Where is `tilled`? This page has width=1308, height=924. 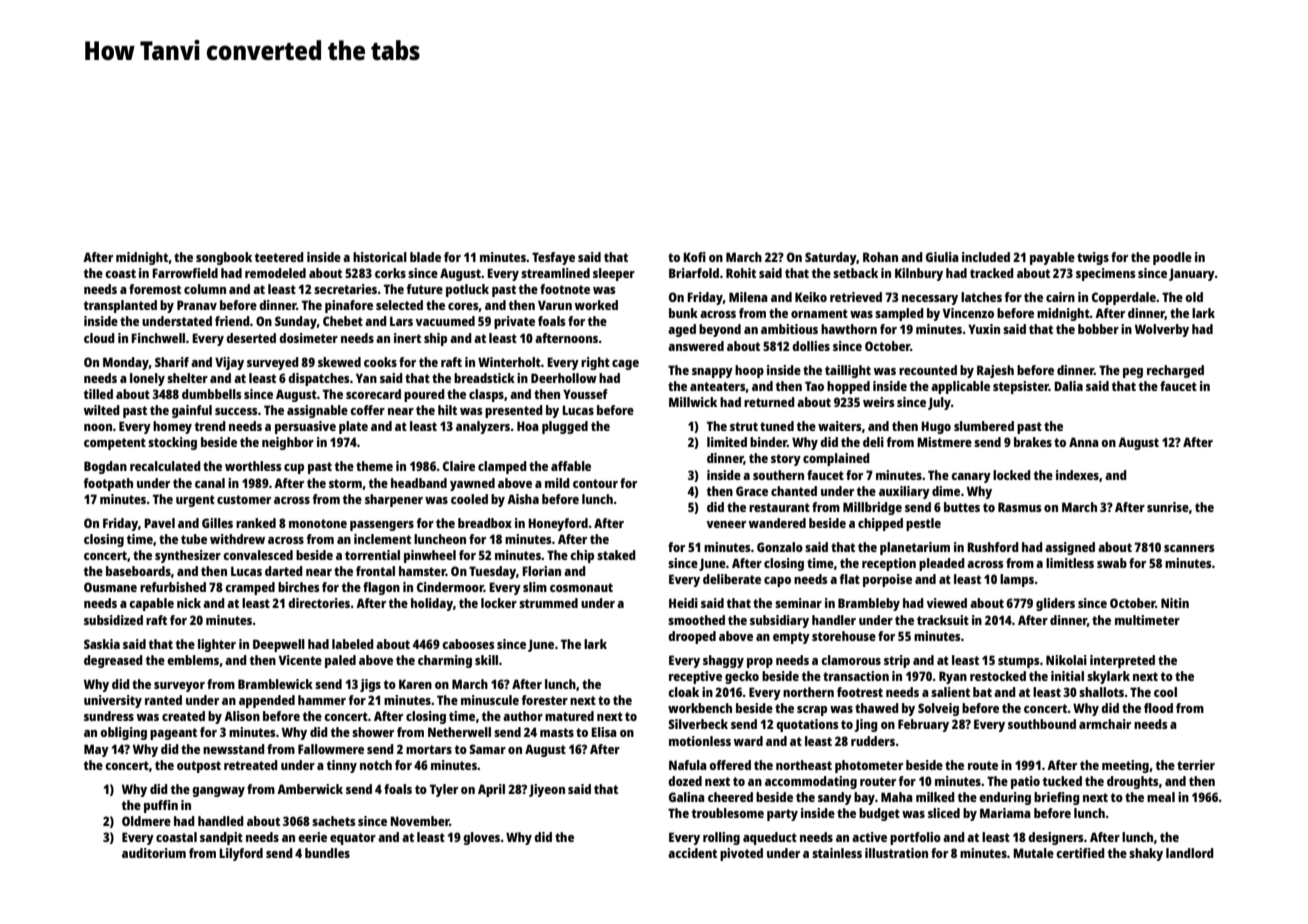
tilled is located at coordinates (98, 394).
